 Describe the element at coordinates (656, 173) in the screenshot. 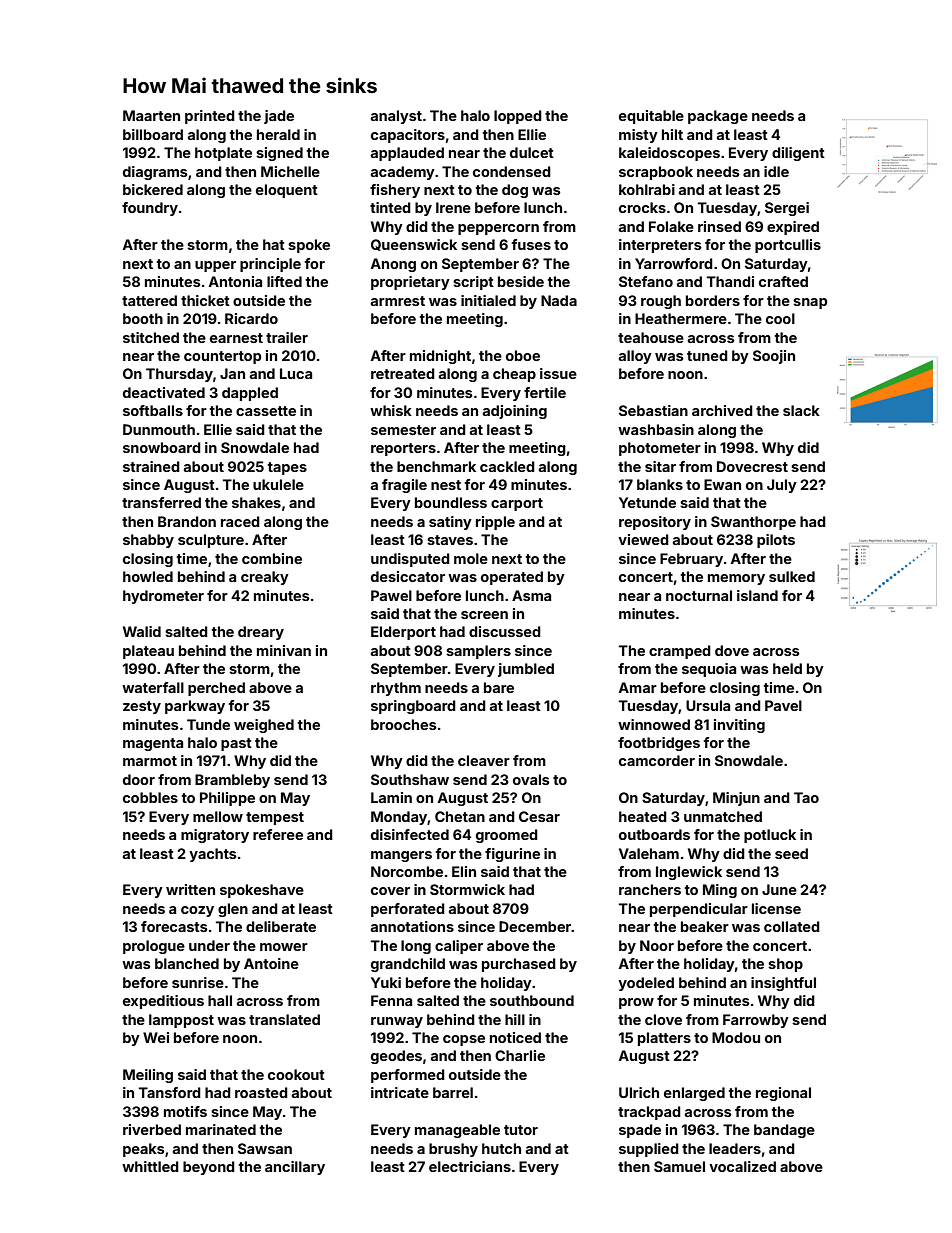

I see `scrapbook` at that location.
